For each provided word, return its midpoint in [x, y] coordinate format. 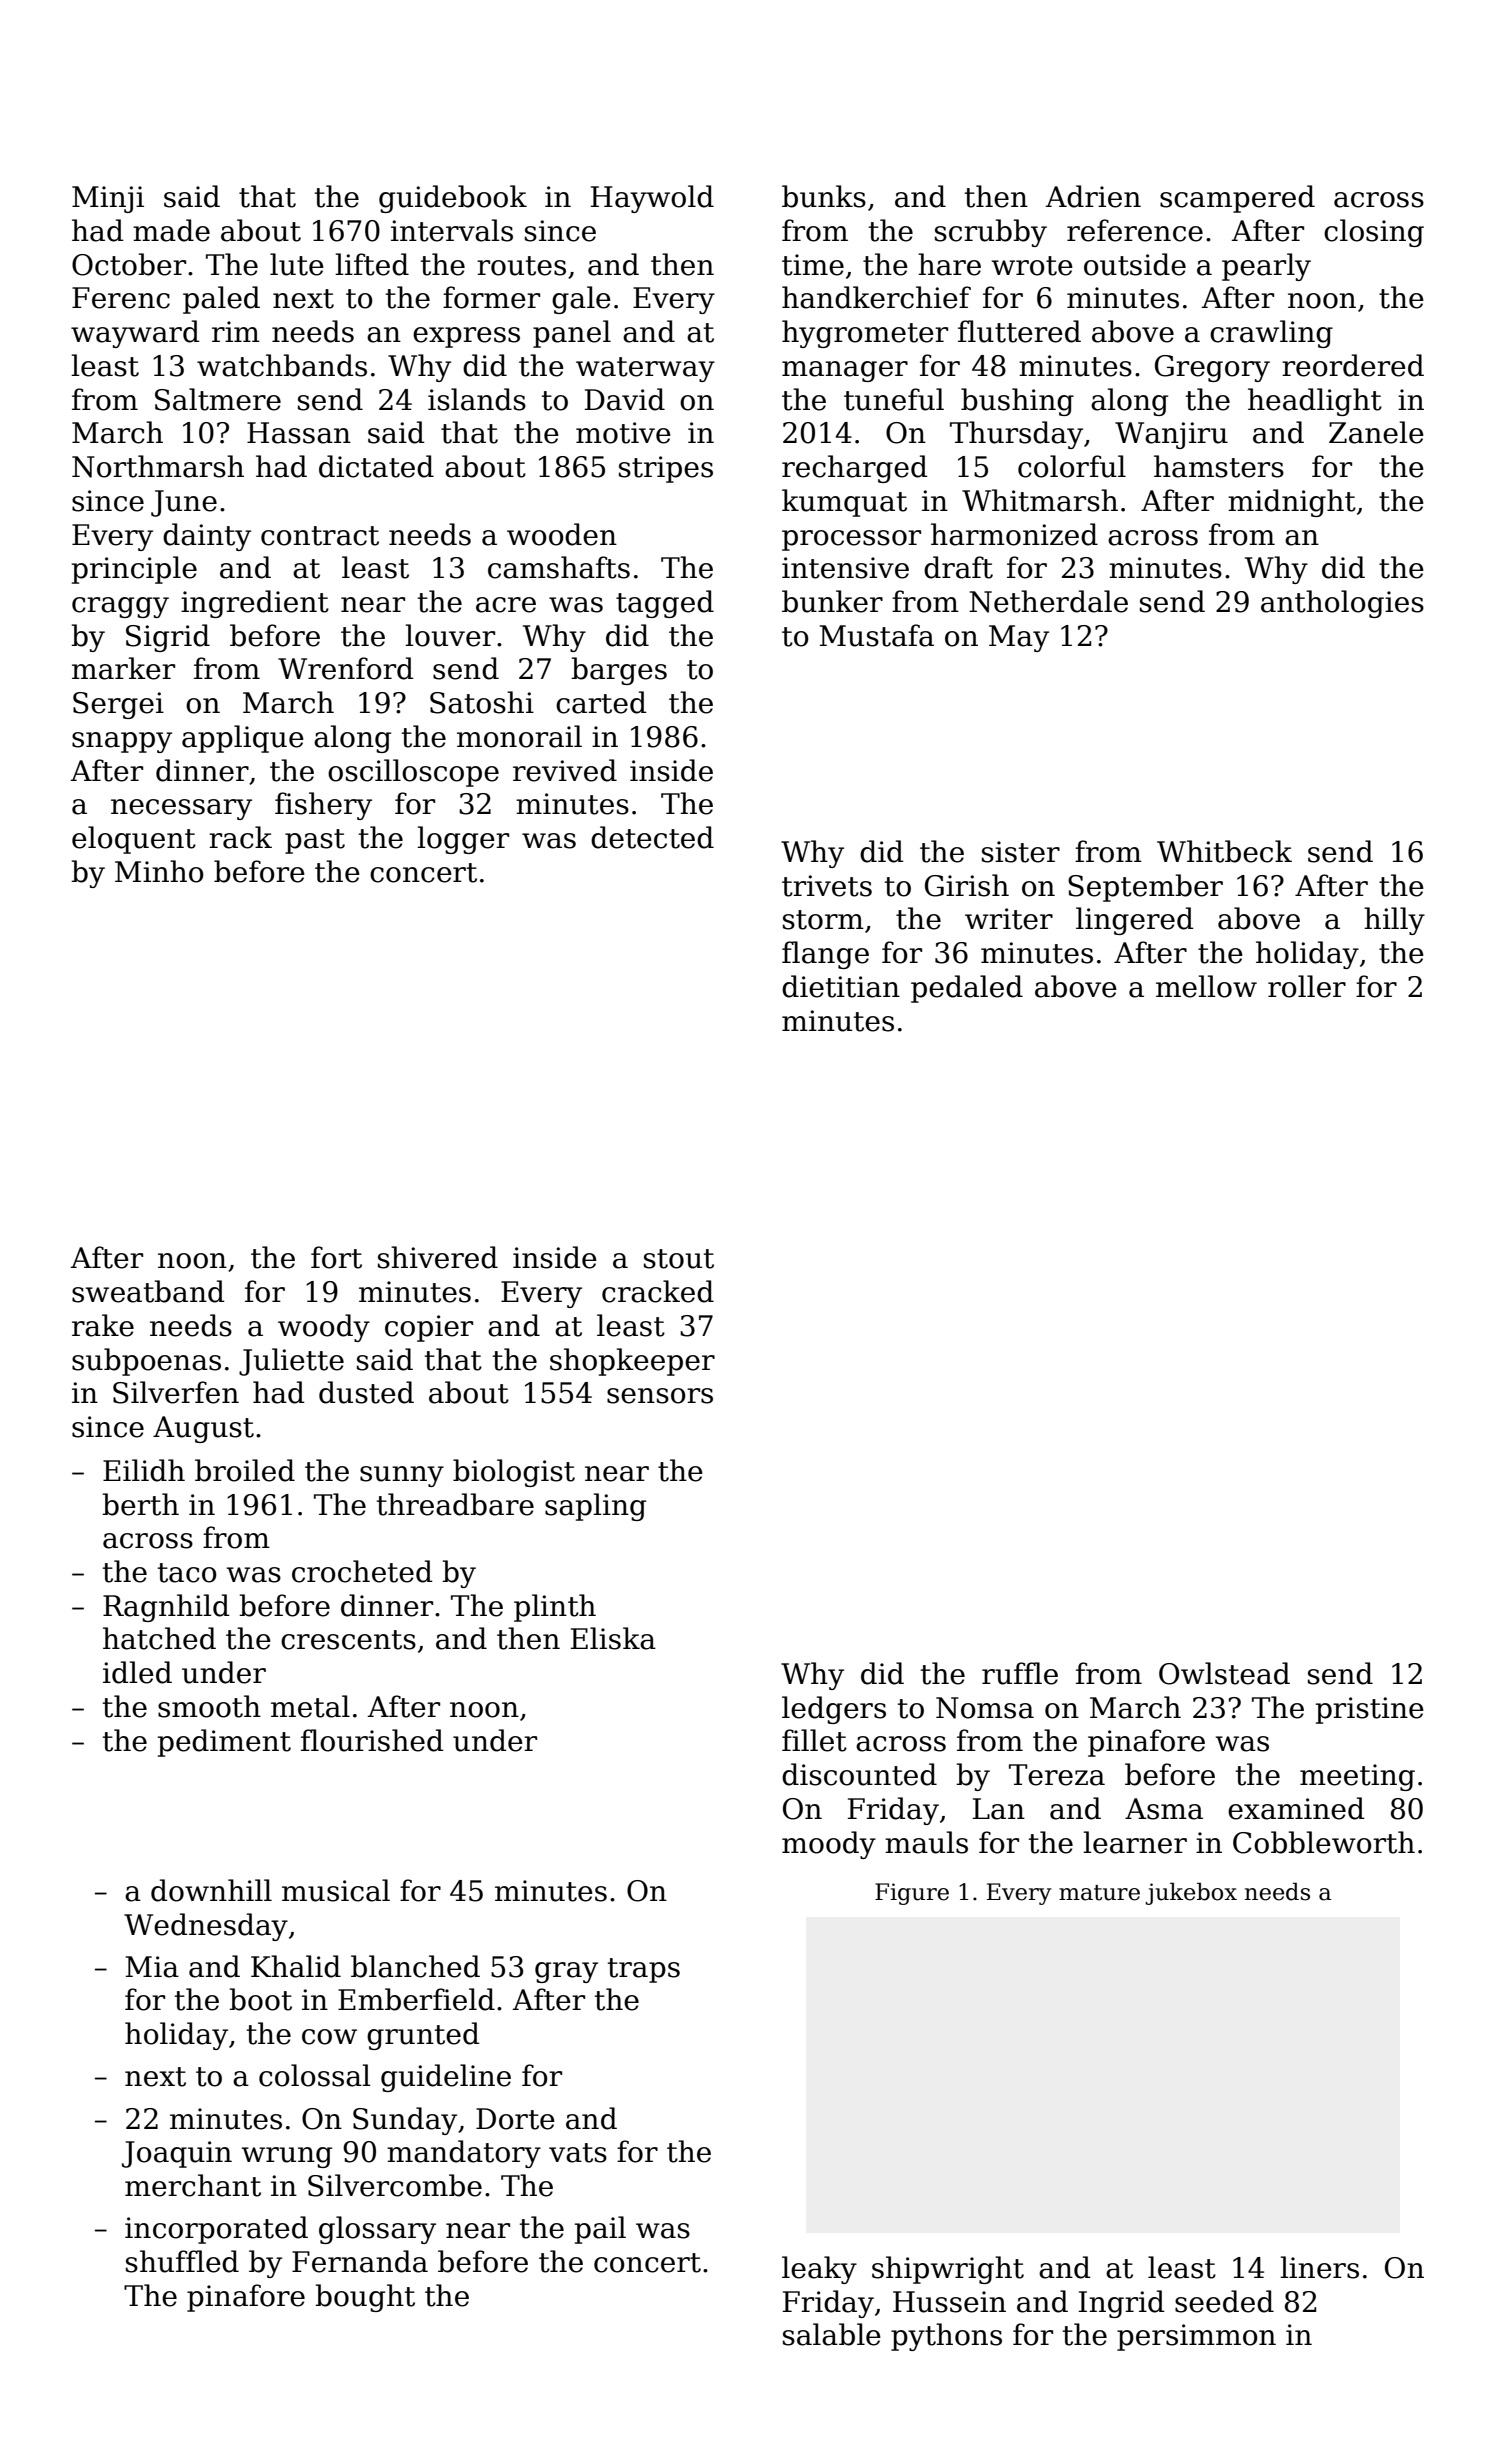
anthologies [1342, 604]
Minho [159, 871]
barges [619, 671]
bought [365, 2298]
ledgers [834, 1710]
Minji [108, 199]
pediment [224, 1743]
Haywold [652, 199]
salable [832, 2334]
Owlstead [1224, 1673]
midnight [1292, 503]
